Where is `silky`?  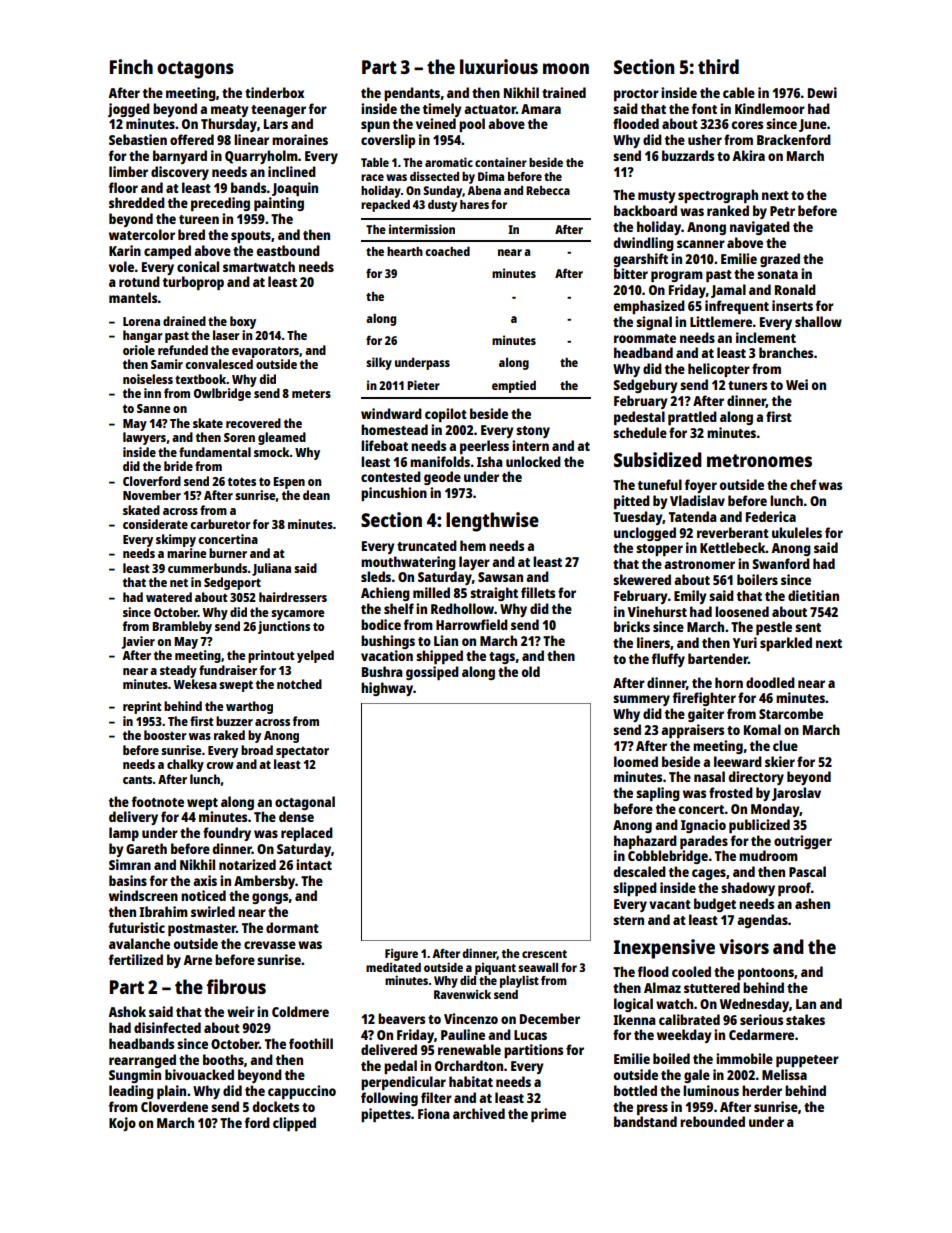 silky is located at coordinates (379, 363).
